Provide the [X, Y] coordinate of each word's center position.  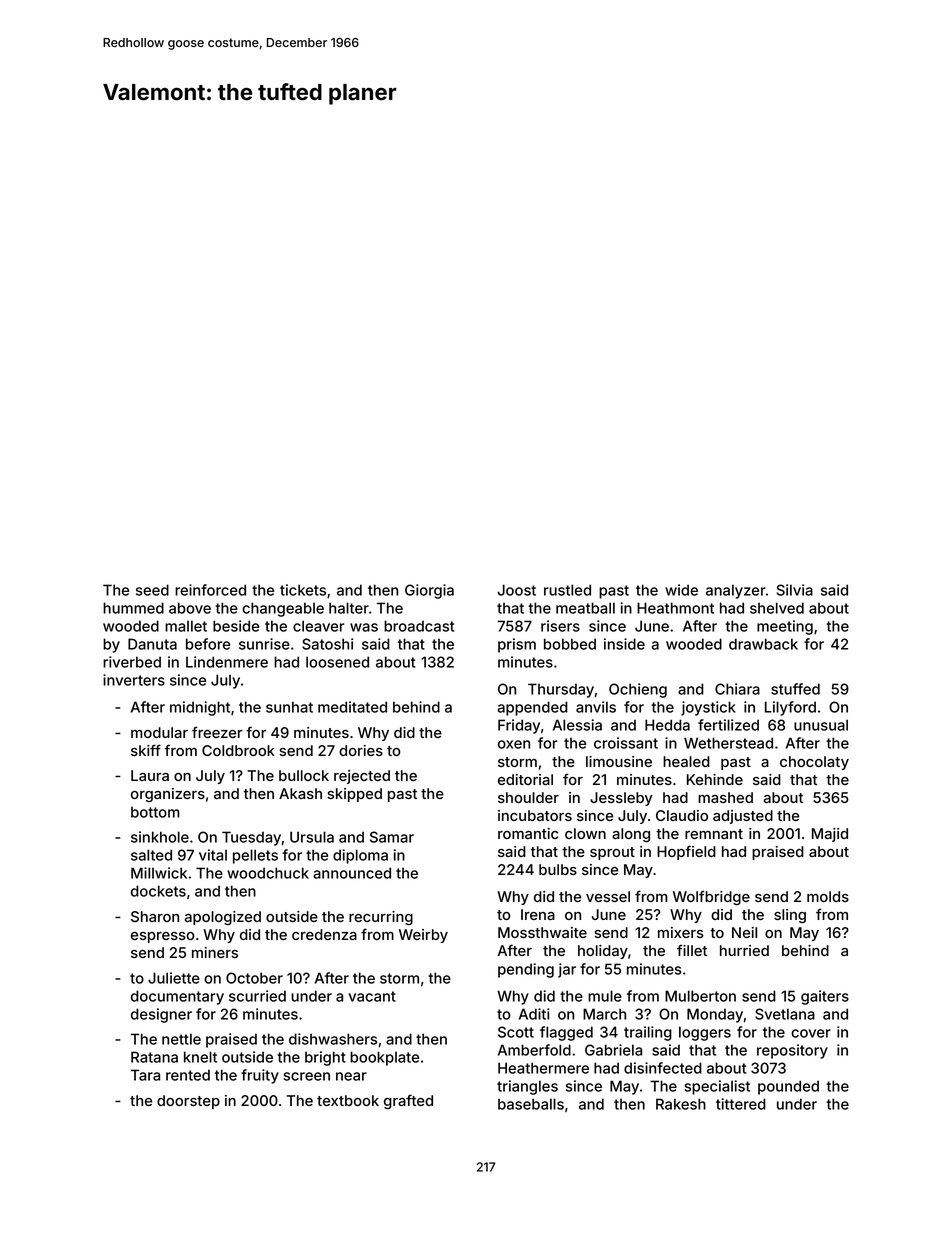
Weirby [423, 936]
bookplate [384, 1058]
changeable [283, 609]
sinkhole [160, 837]
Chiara [737, 689]
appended [532, 708]
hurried [744, 950]
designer [161, 1015]
